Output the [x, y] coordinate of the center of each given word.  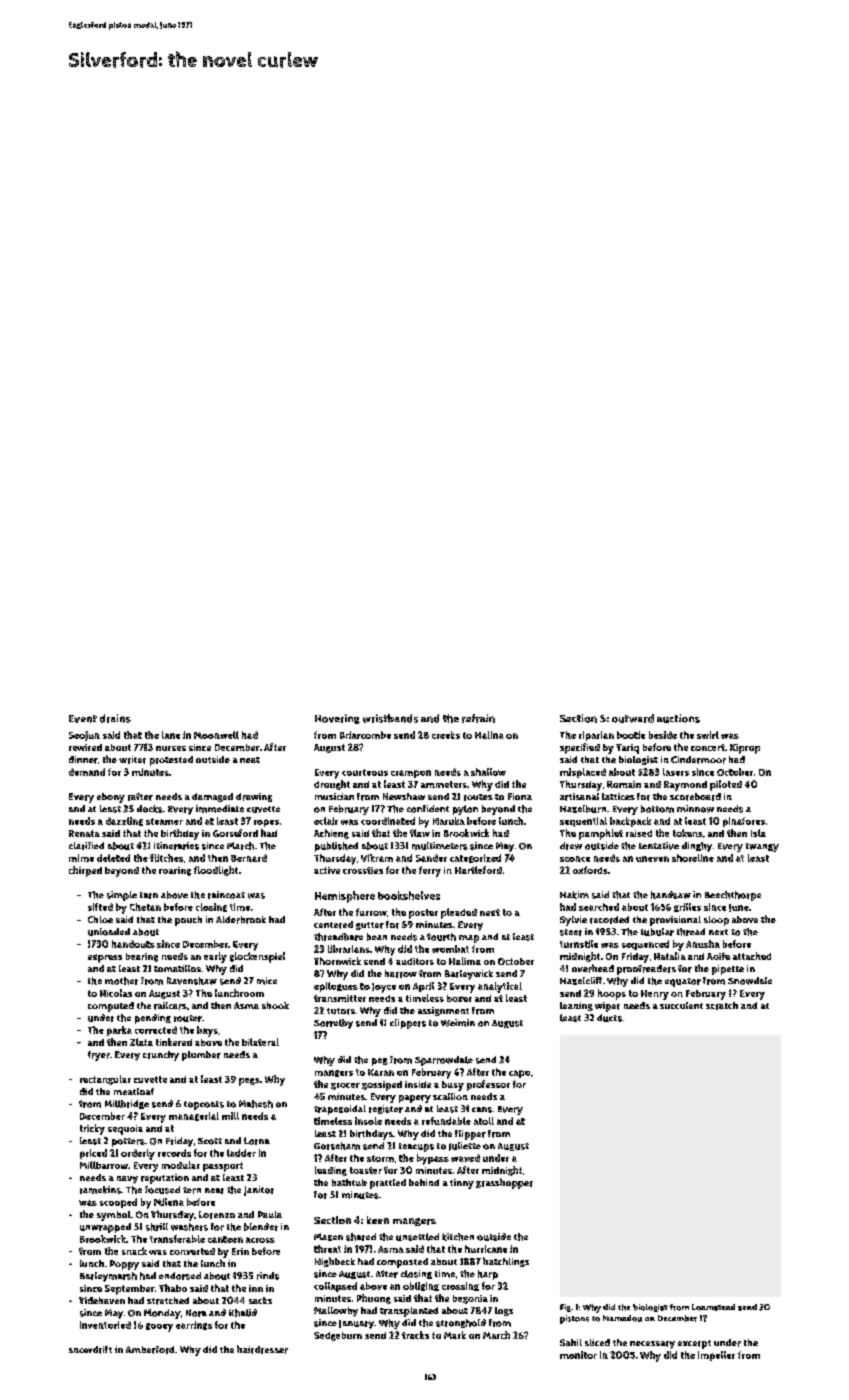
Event [83, 719]
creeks [446, 735]
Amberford [150, 1350]
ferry [430, 871]
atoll [484, 1121]
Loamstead [713, 1307]
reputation [165, 1179]
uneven [652, 859]
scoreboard [695, 797]
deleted [113, 858]
